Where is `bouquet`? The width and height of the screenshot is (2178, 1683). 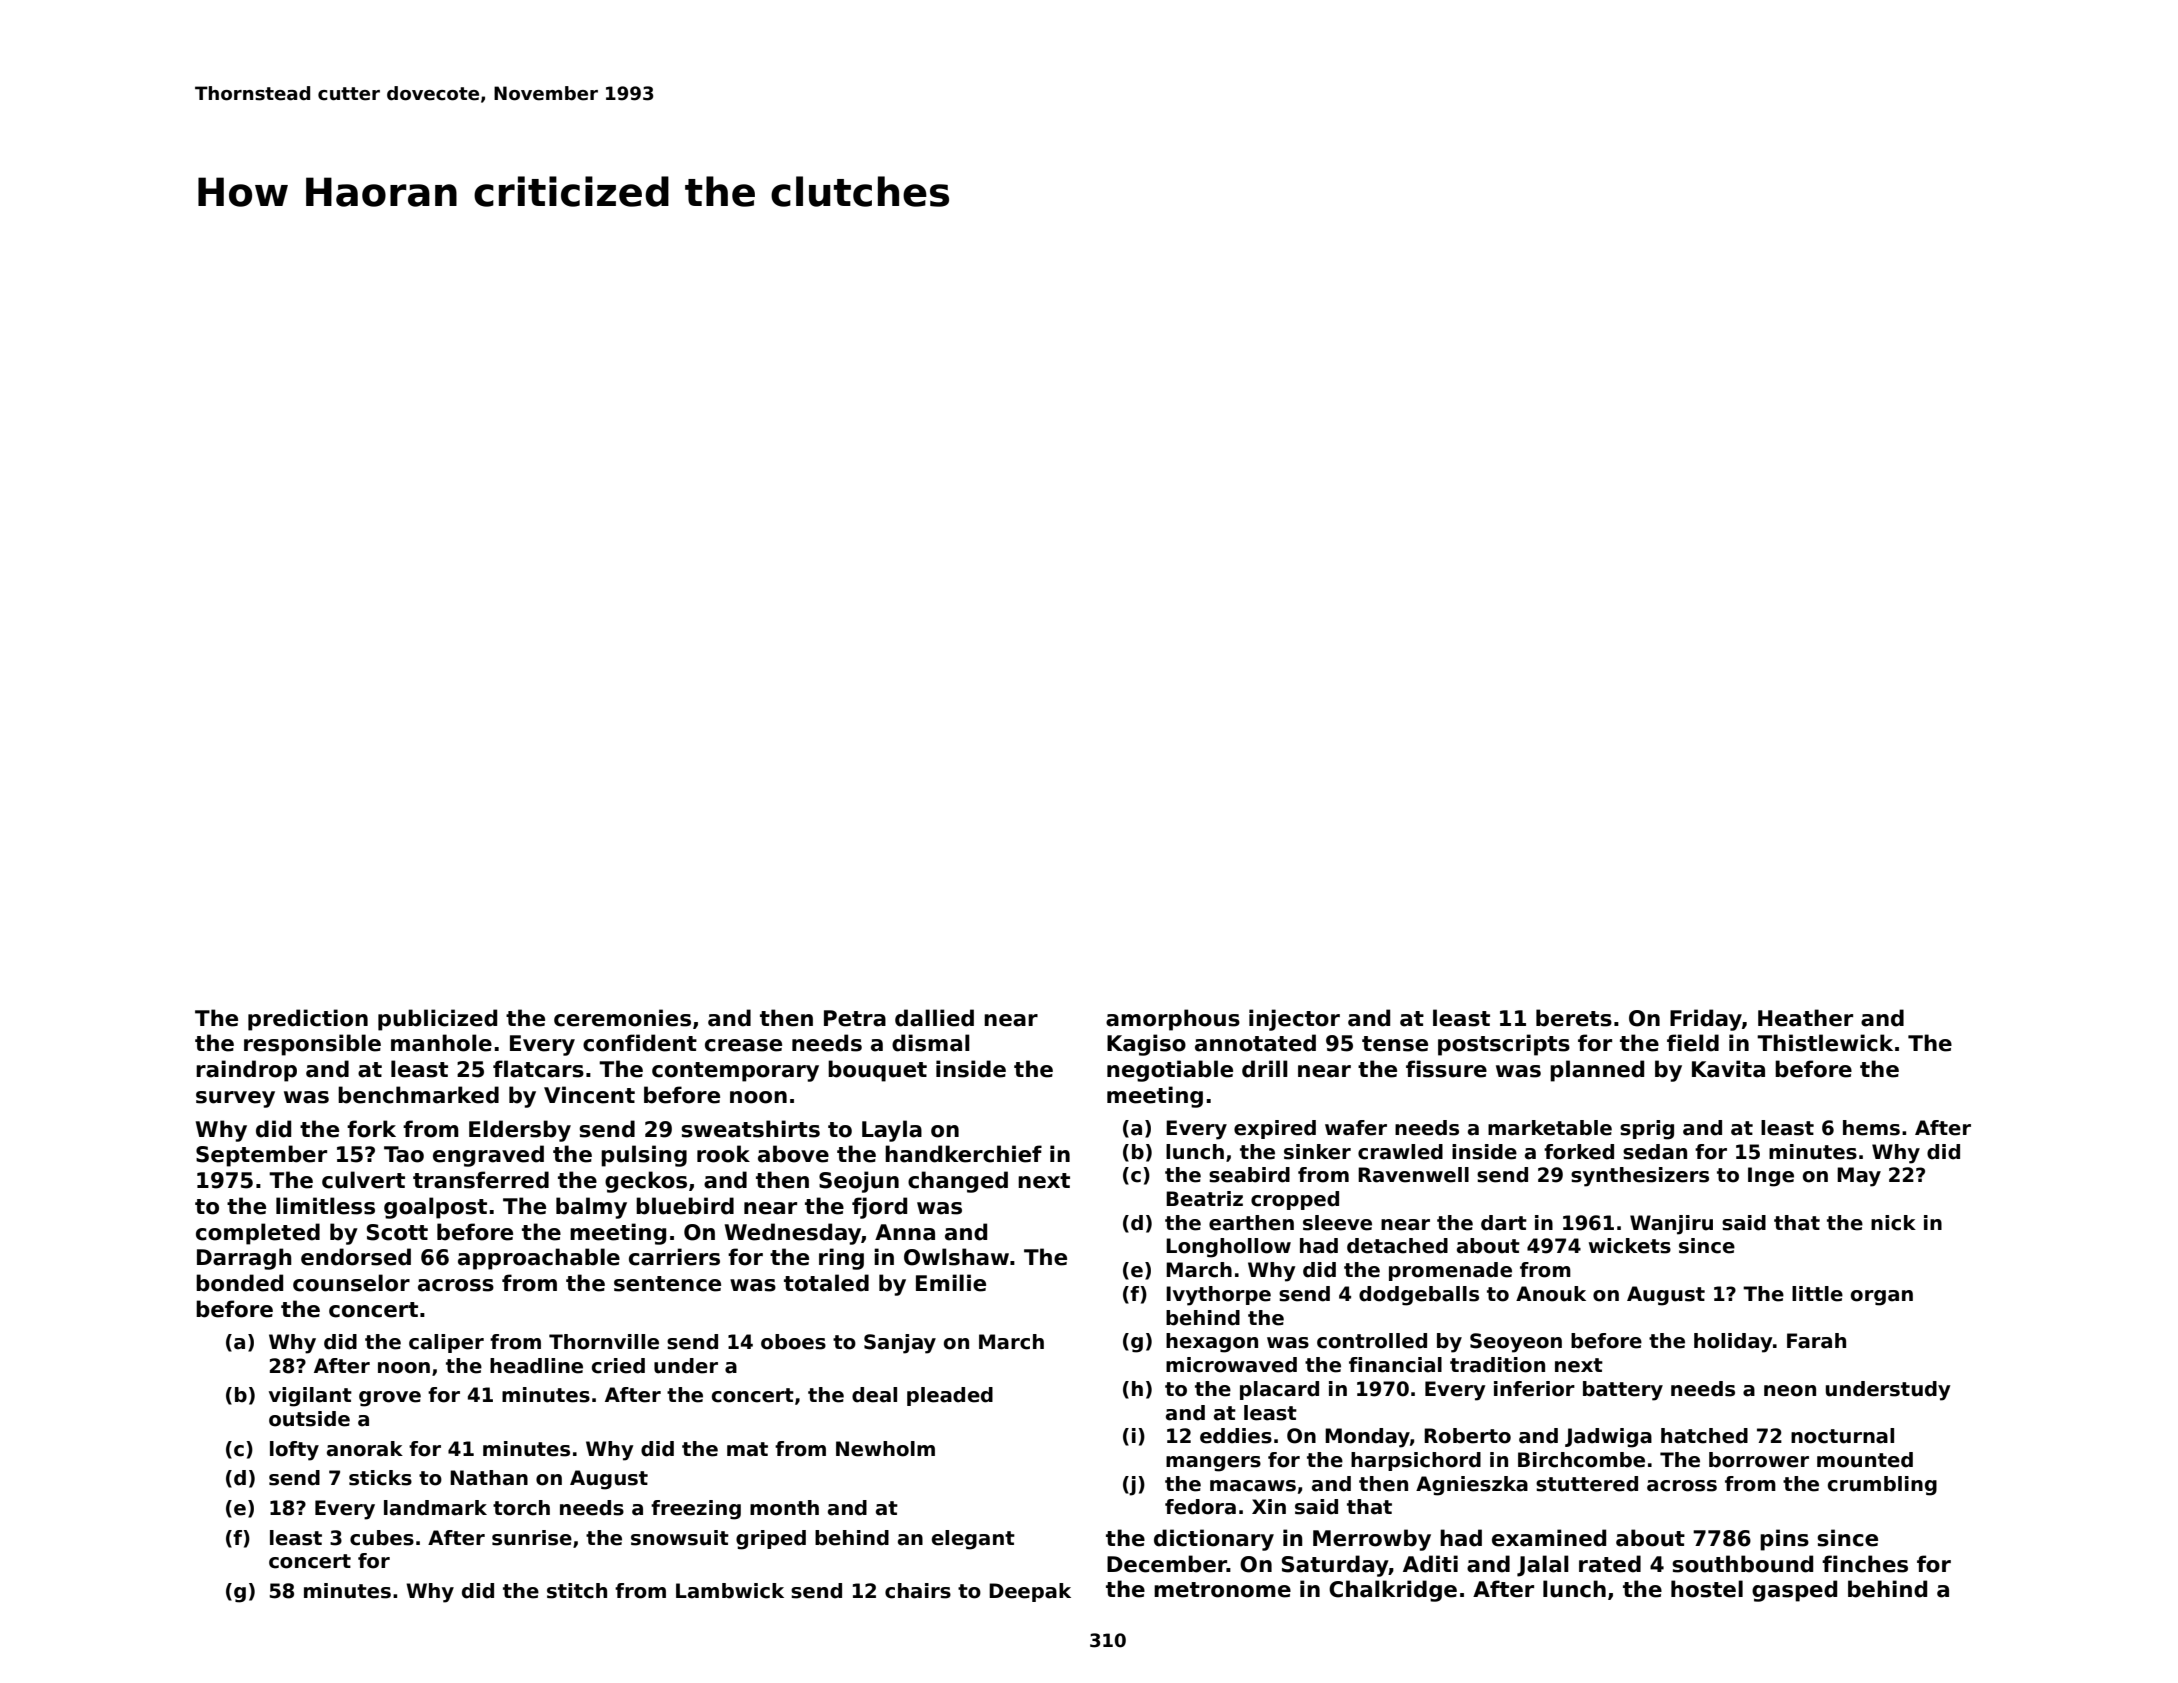
bouquet is located at coordinates (877, 1071).
